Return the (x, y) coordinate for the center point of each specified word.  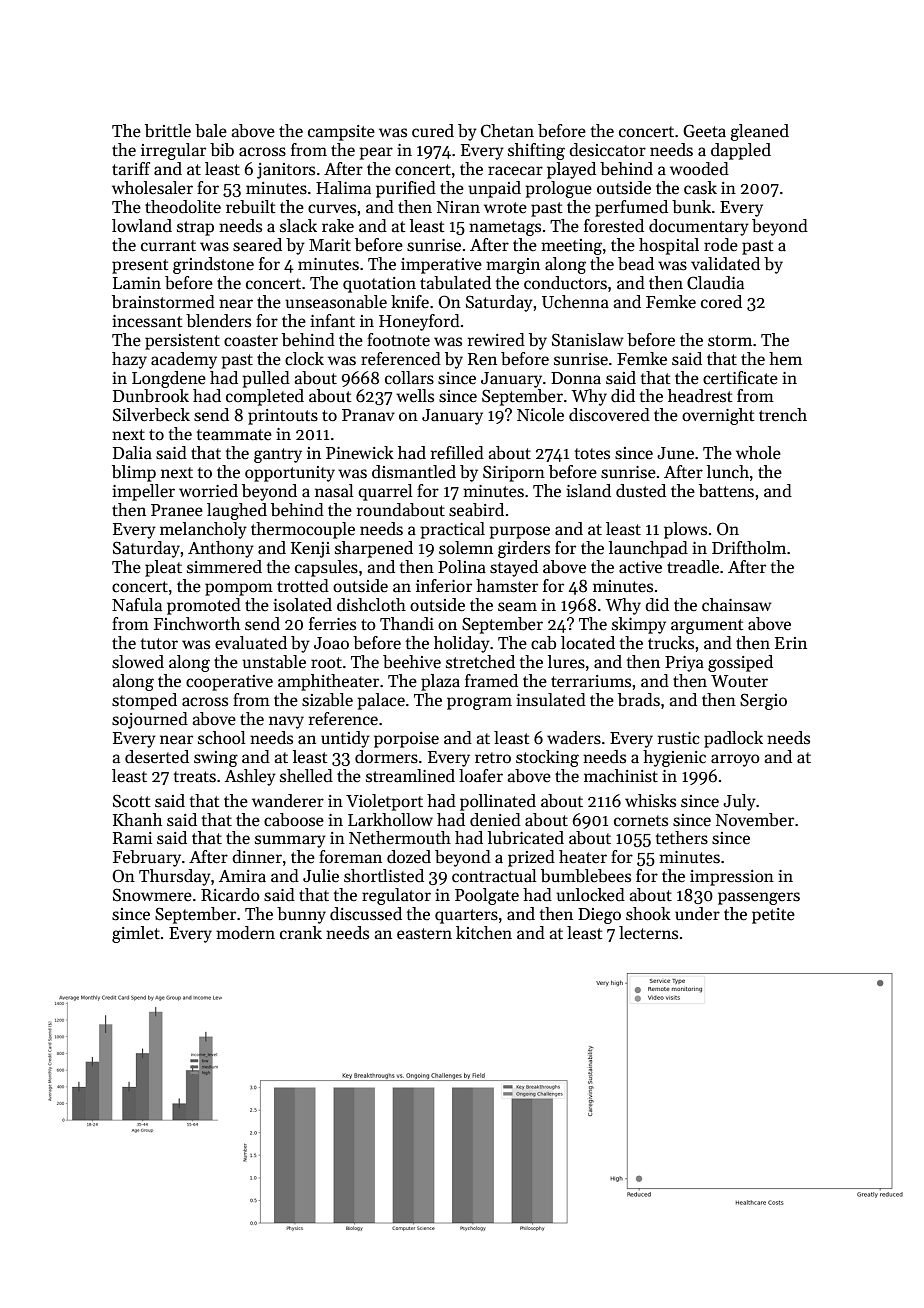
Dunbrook (151, 396)
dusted (641, 491)
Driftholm (749, 547)
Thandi (407, 624)
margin (513, 266)
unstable (274, 662)
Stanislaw (588, 340)
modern (245, 933)
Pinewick (360, 453)
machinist (621, 776)
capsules (326, 568)
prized (531, 858)
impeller (143, 492)
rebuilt (250, 207)
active (640, 567)
